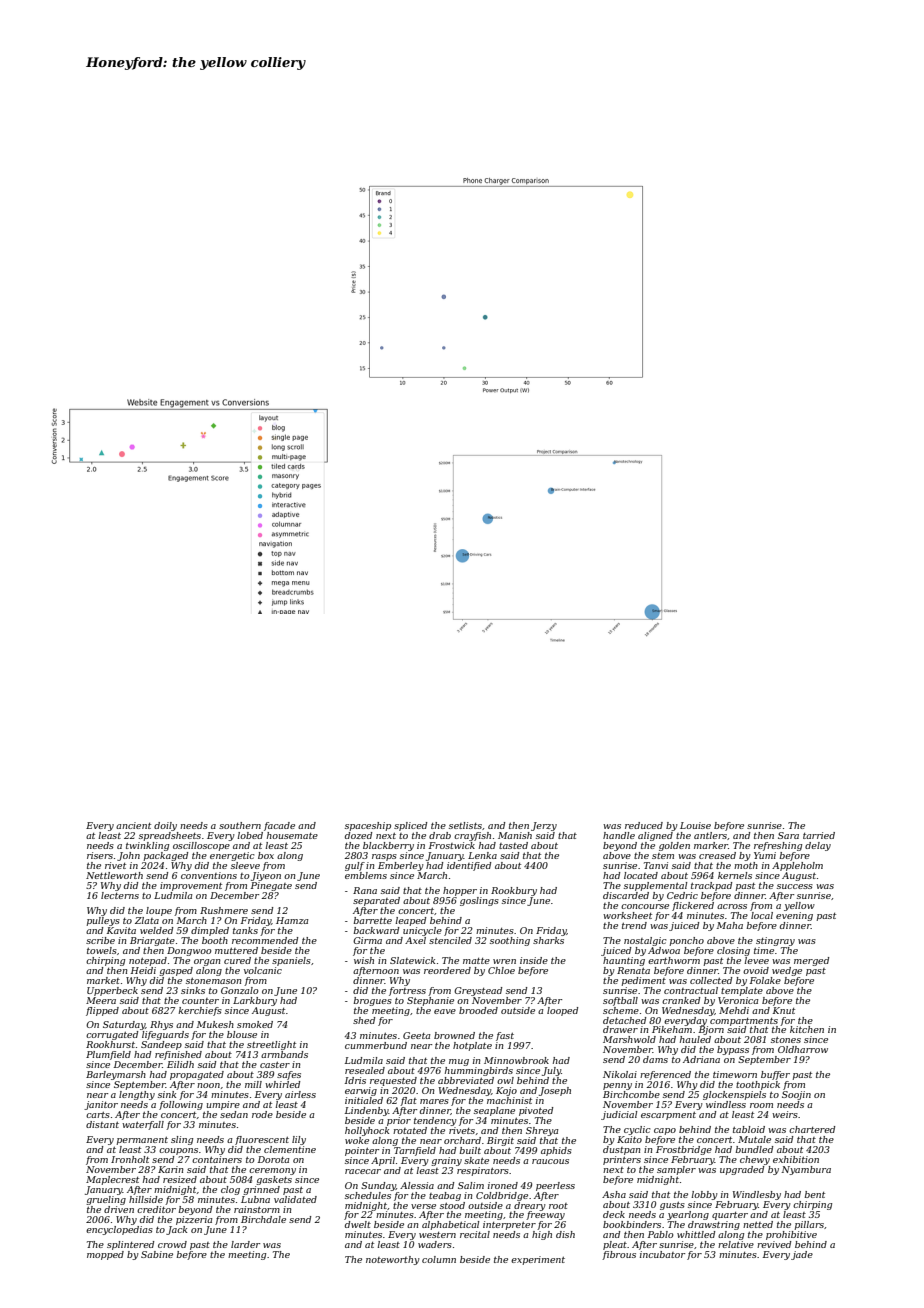 Image resolution: width=924 pixels, height=1308 pixels. I want to click on spaceship, so click(368, 826).
